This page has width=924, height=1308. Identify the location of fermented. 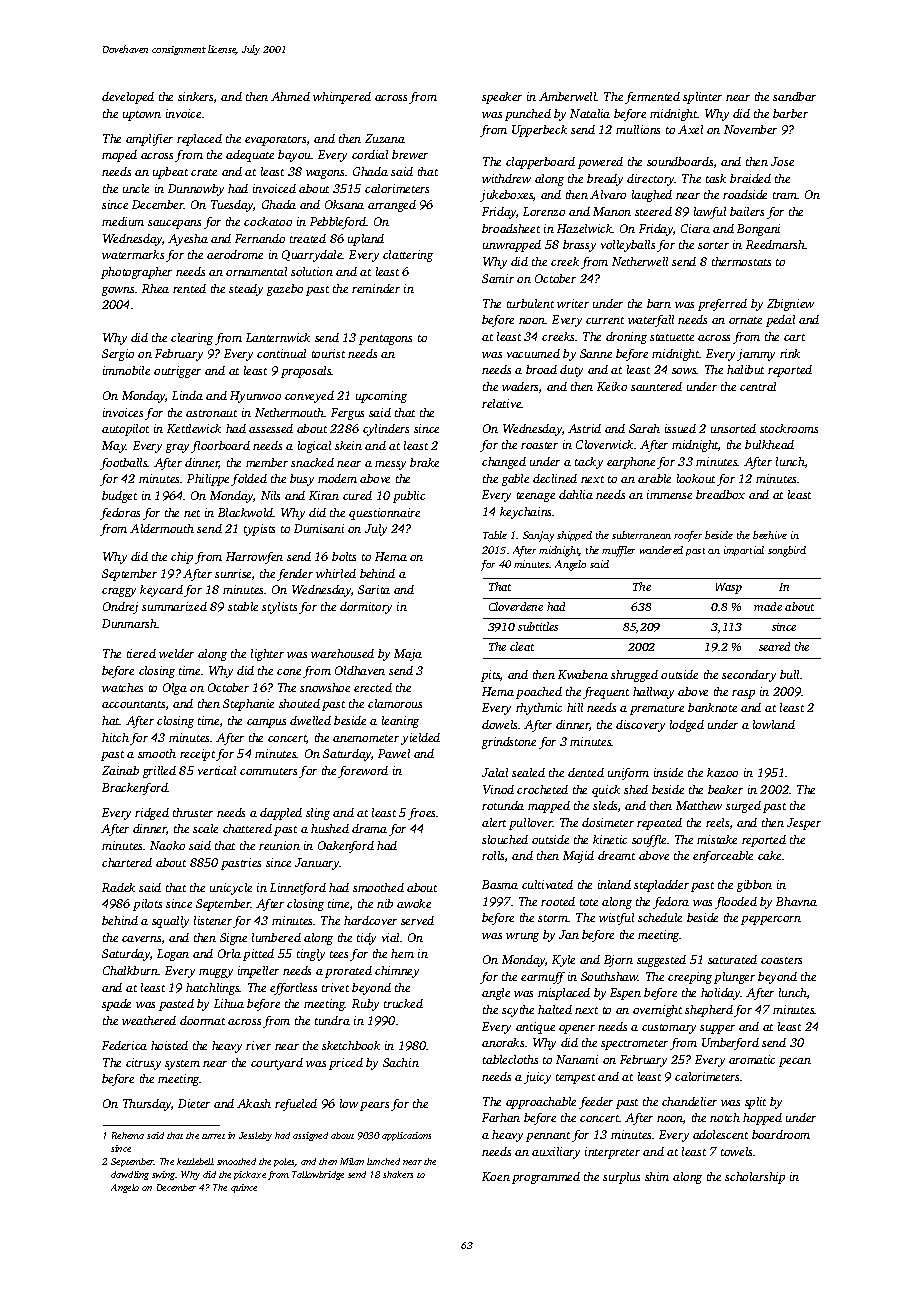
(652, 98).
